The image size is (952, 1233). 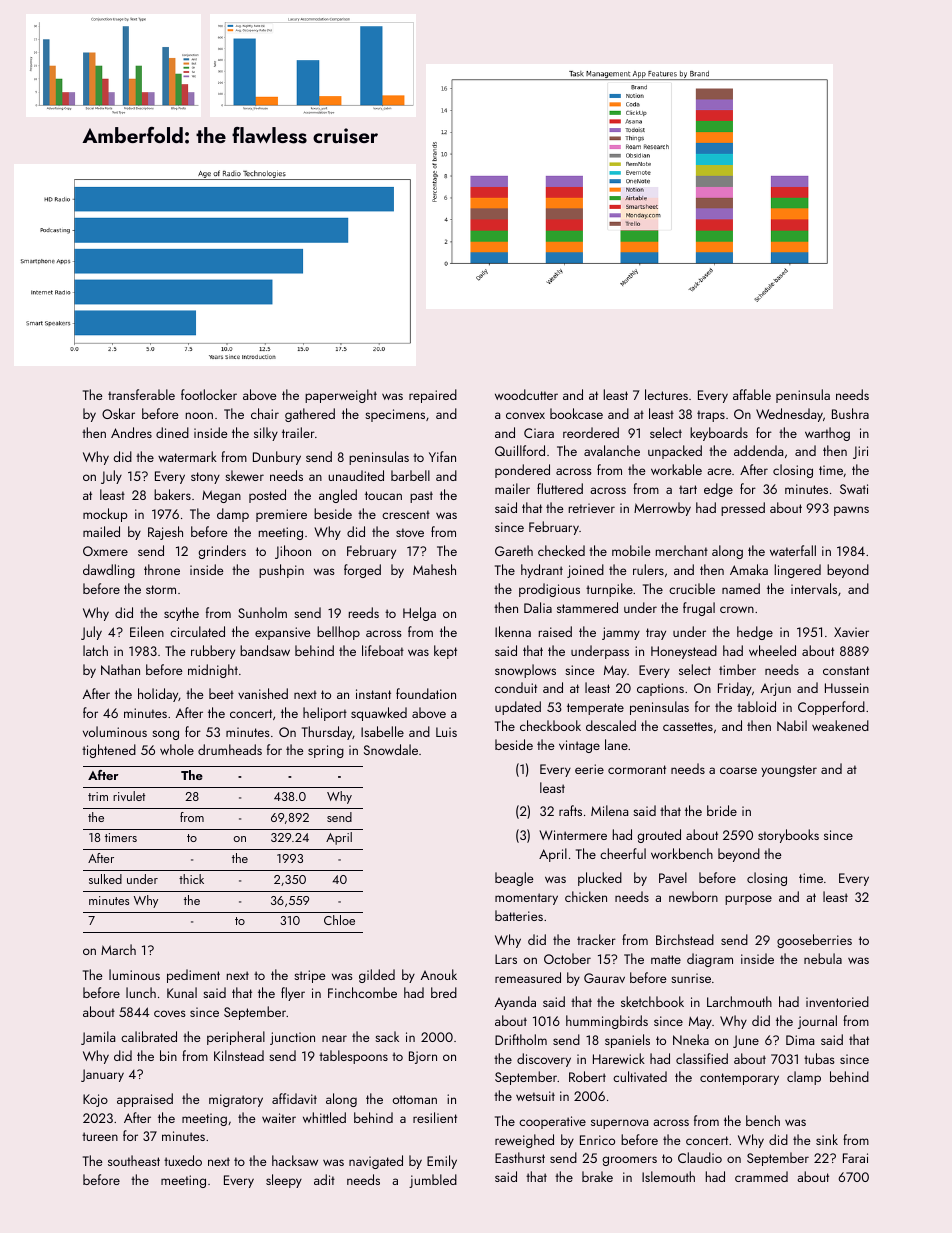 What do you see at coordinates (134, 1160) in the screenshot?
I see `southeast` at bounding box center [134, 1160].
